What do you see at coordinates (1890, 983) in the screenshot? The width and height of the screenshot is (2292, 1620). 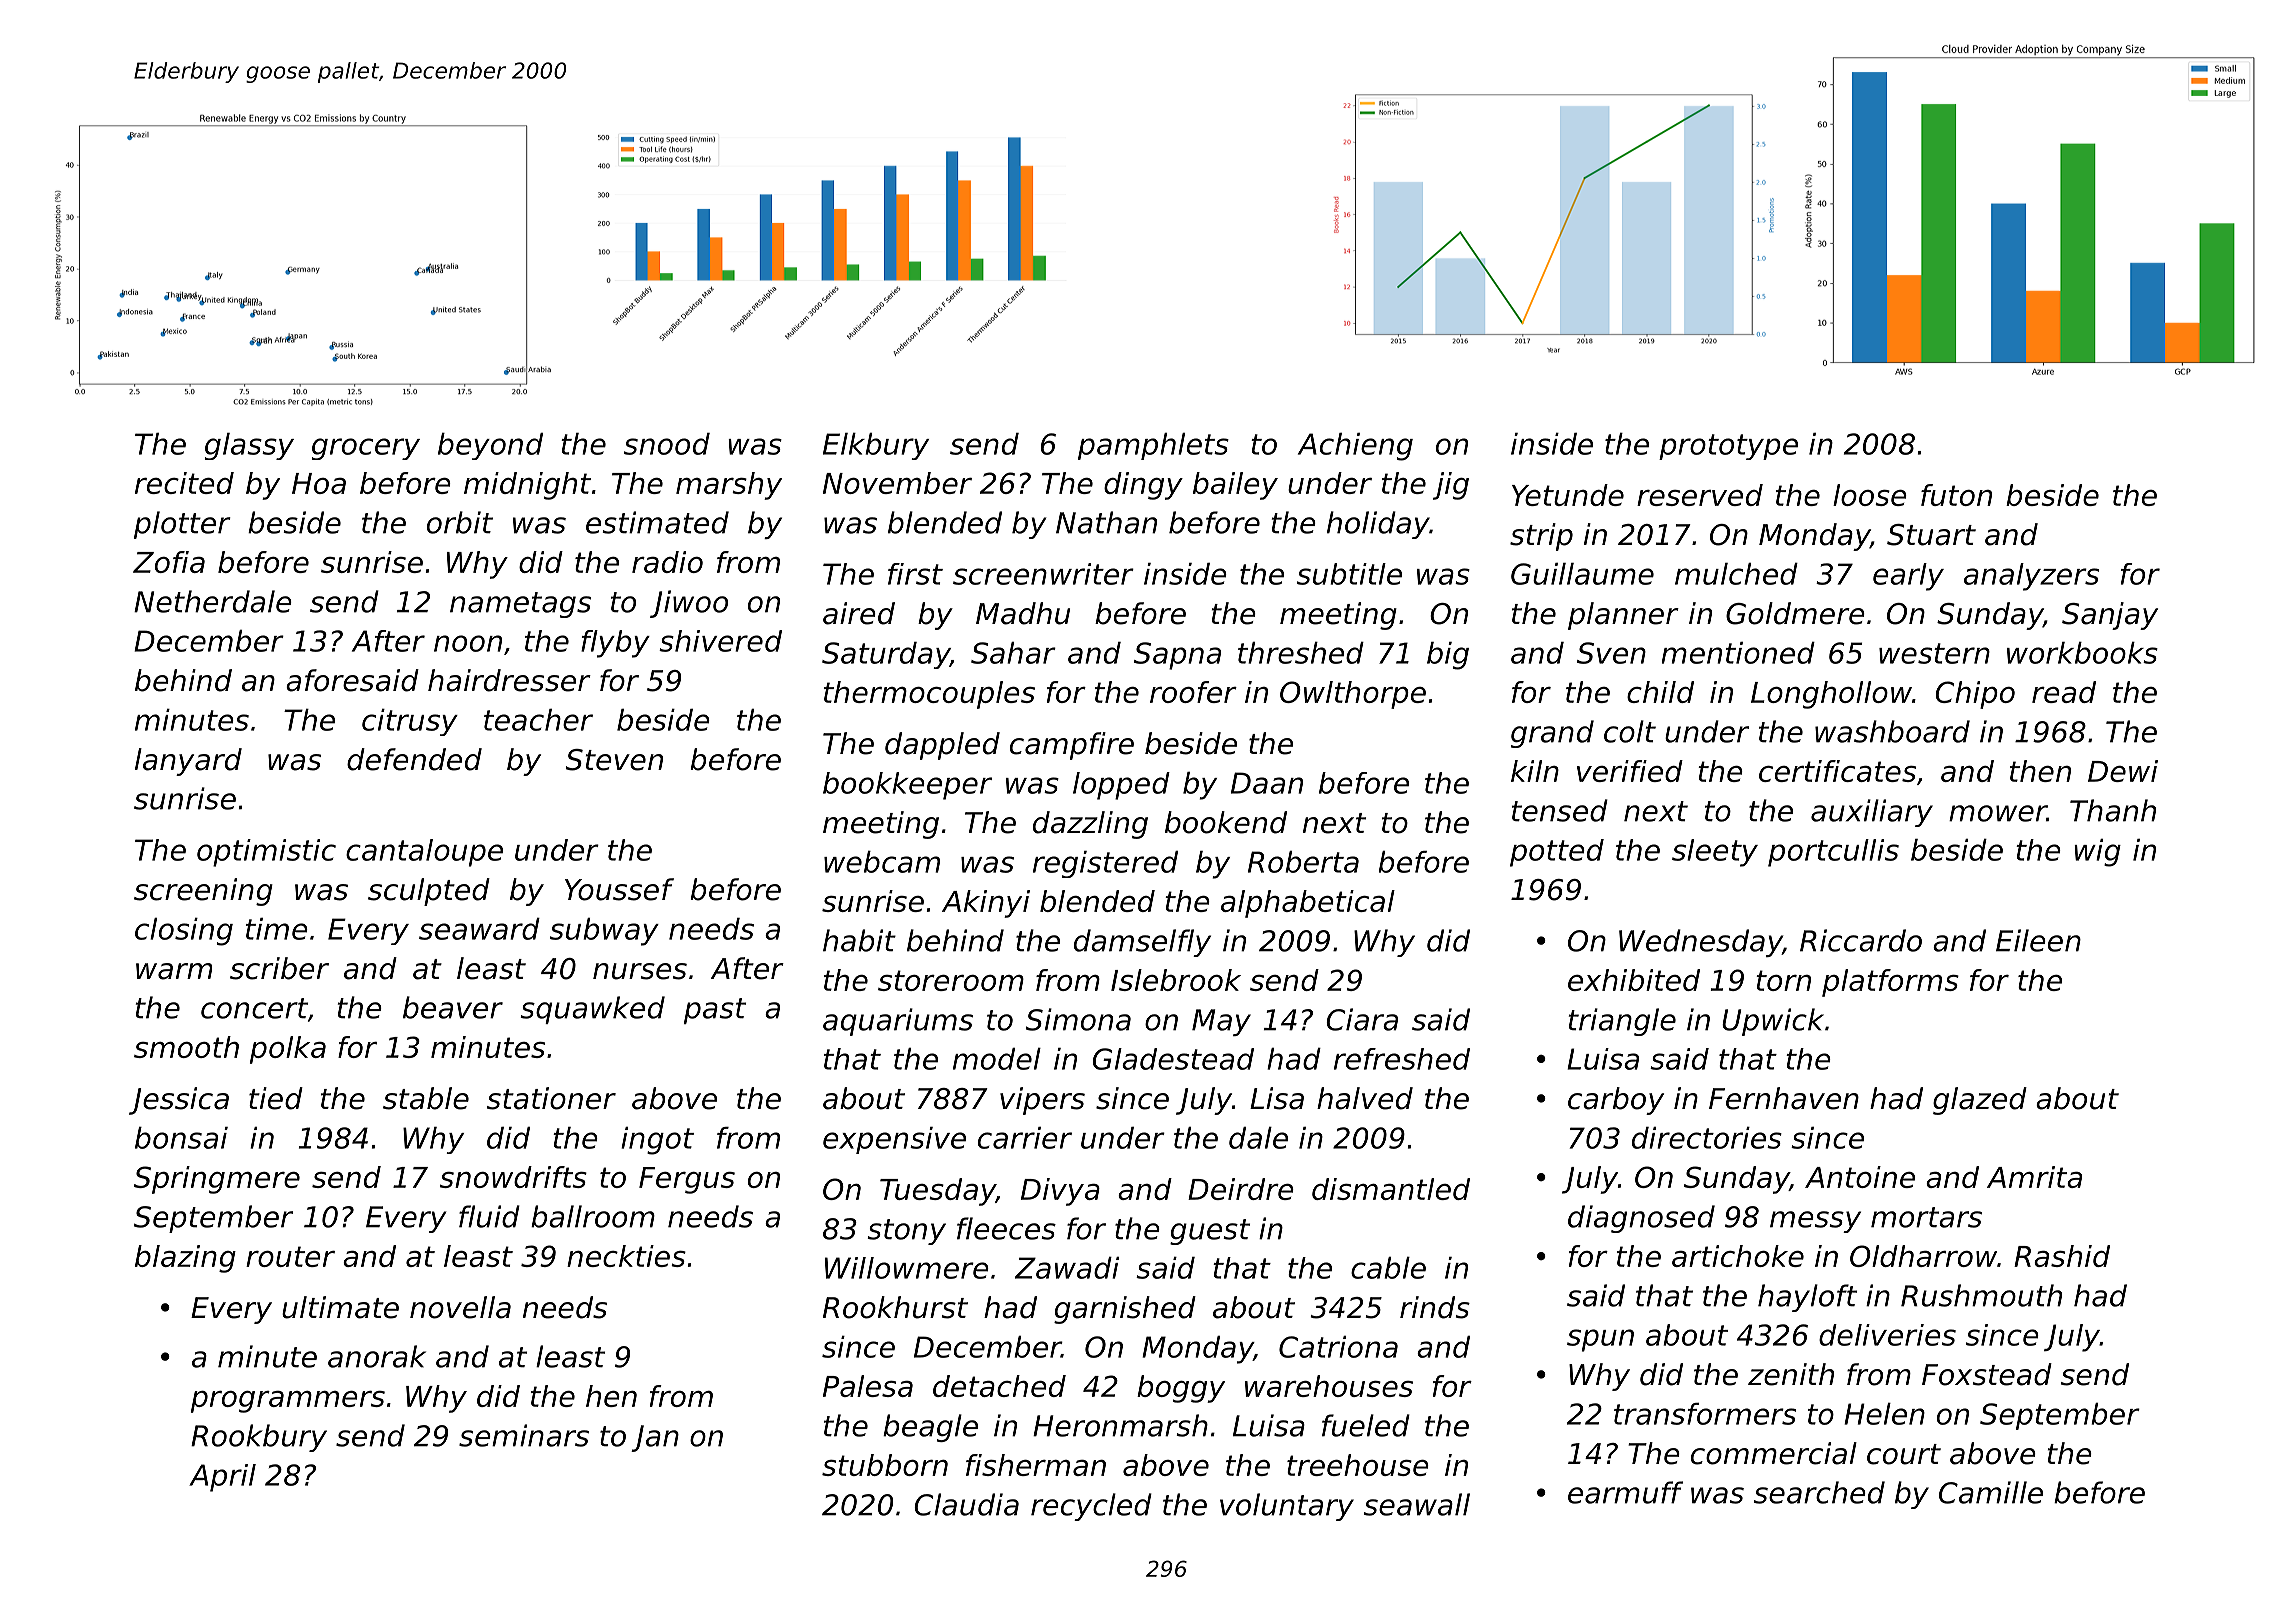 I see `platforms` at bounding box center [1890, 983].
